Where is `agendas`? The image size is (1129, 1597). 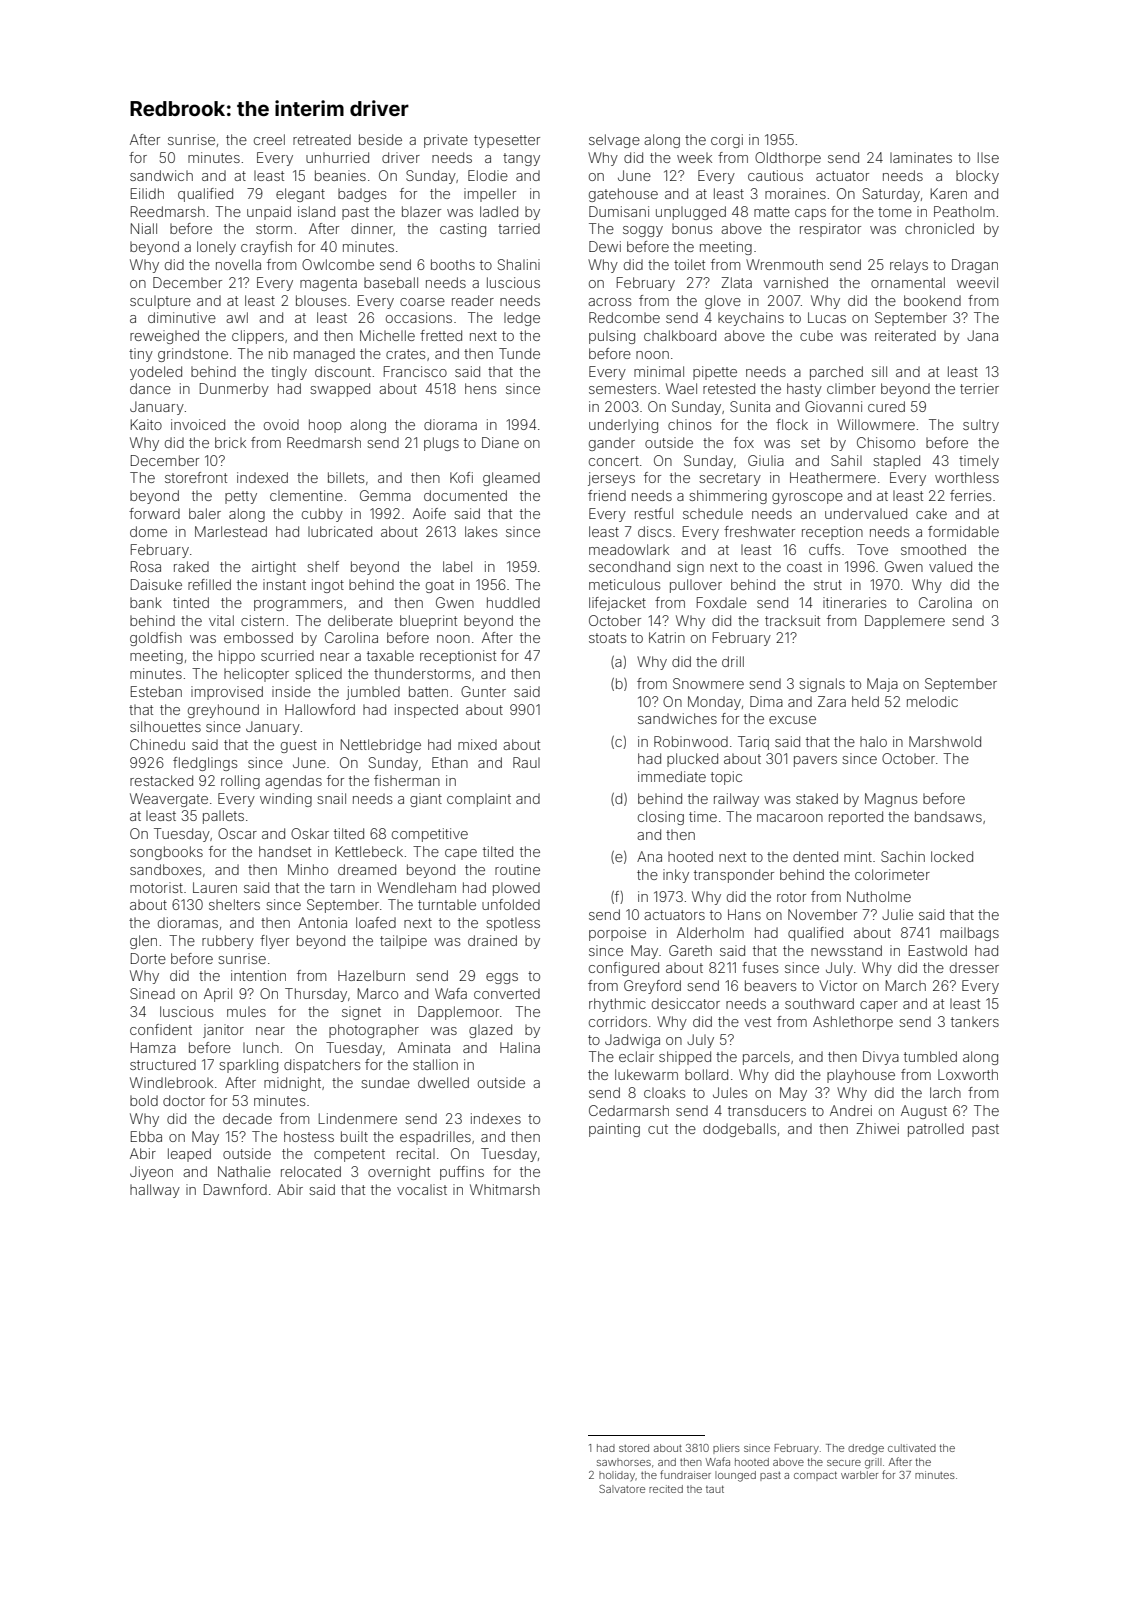
agendas is located at coordinates (293, 782).
